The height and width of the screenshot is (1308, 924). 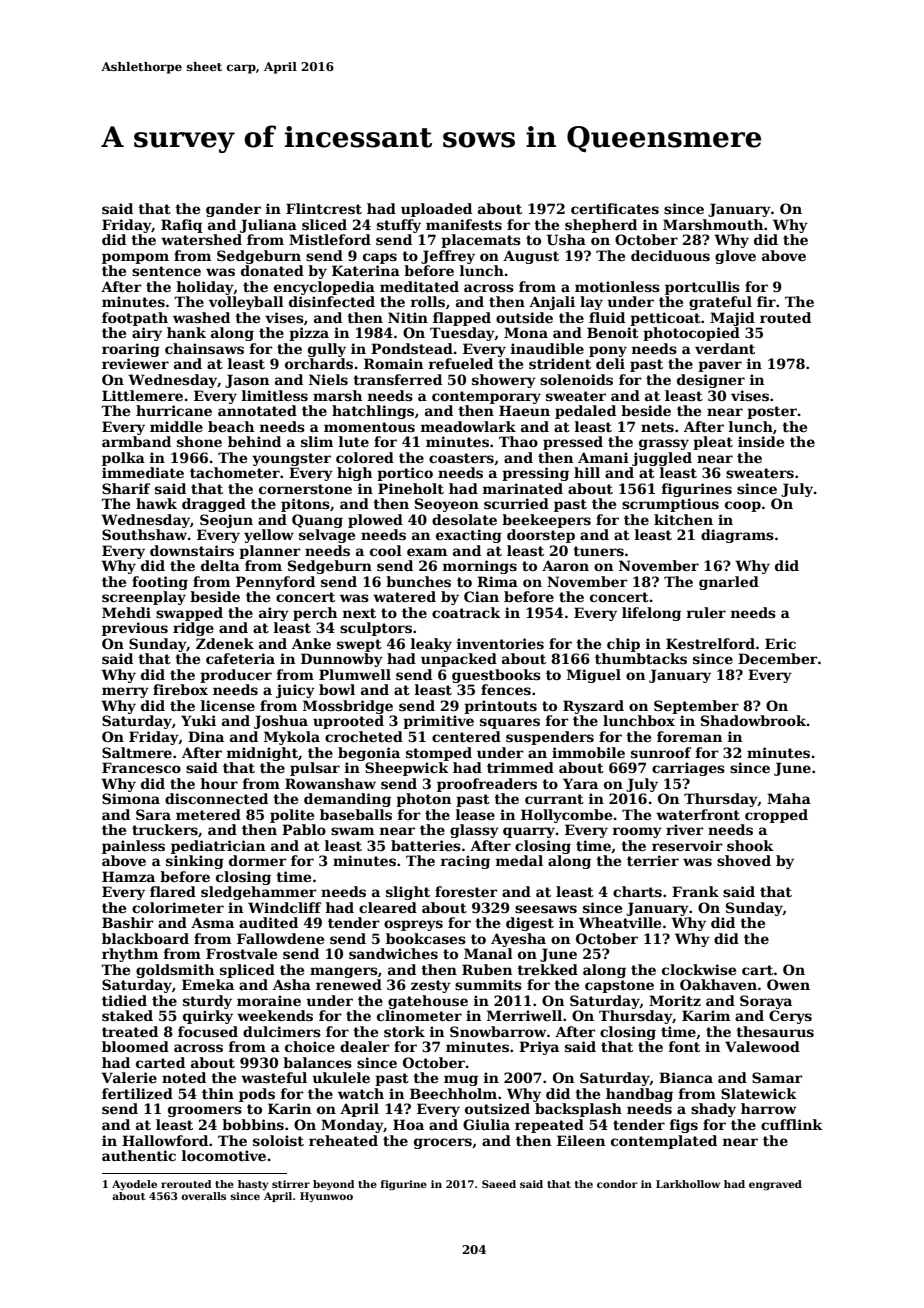 I want to click on overalls, so click(x=203, y=1196).
